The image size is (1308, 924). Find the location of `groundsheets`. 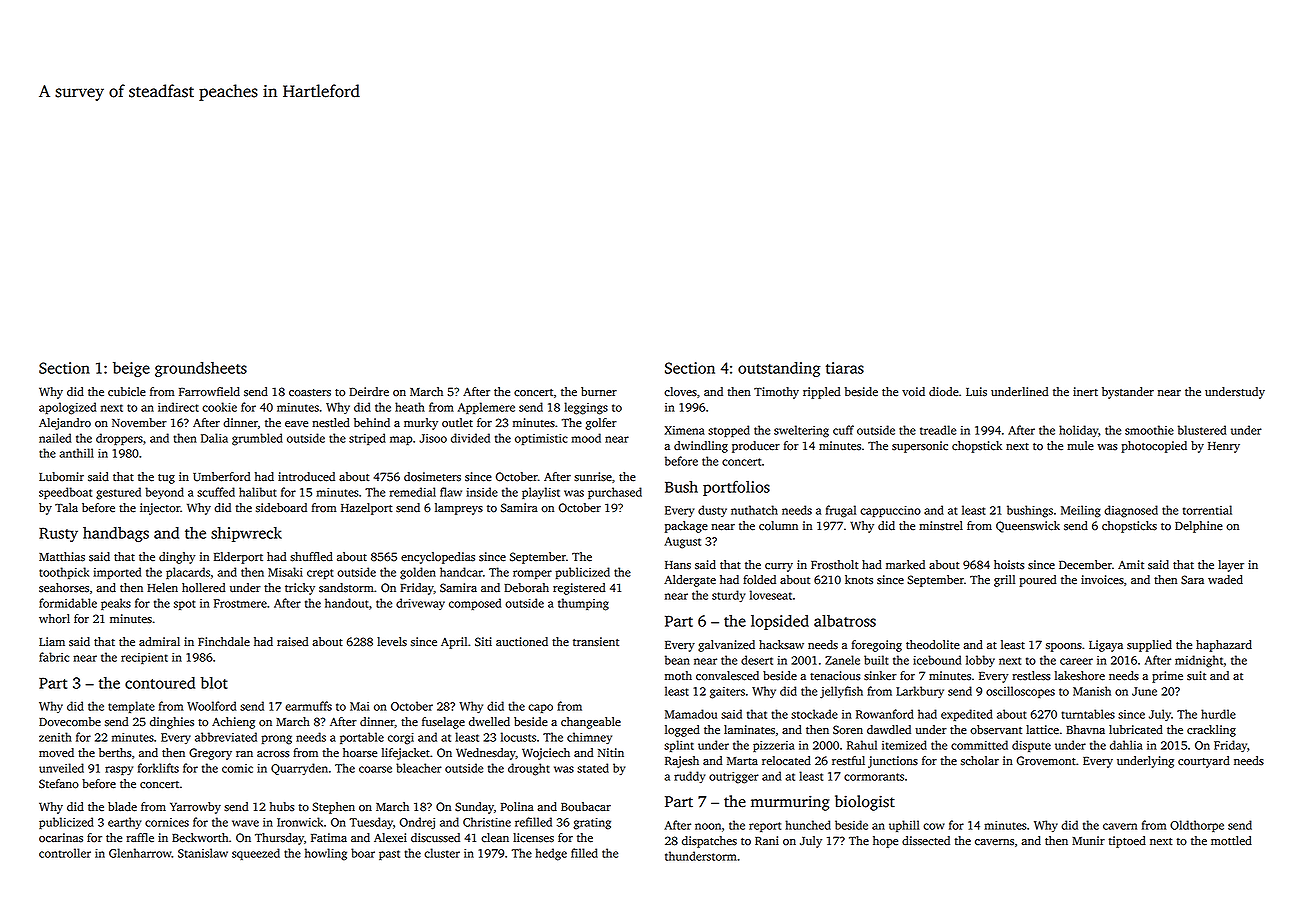

groundsheets is located at coordinates (201, 369).
